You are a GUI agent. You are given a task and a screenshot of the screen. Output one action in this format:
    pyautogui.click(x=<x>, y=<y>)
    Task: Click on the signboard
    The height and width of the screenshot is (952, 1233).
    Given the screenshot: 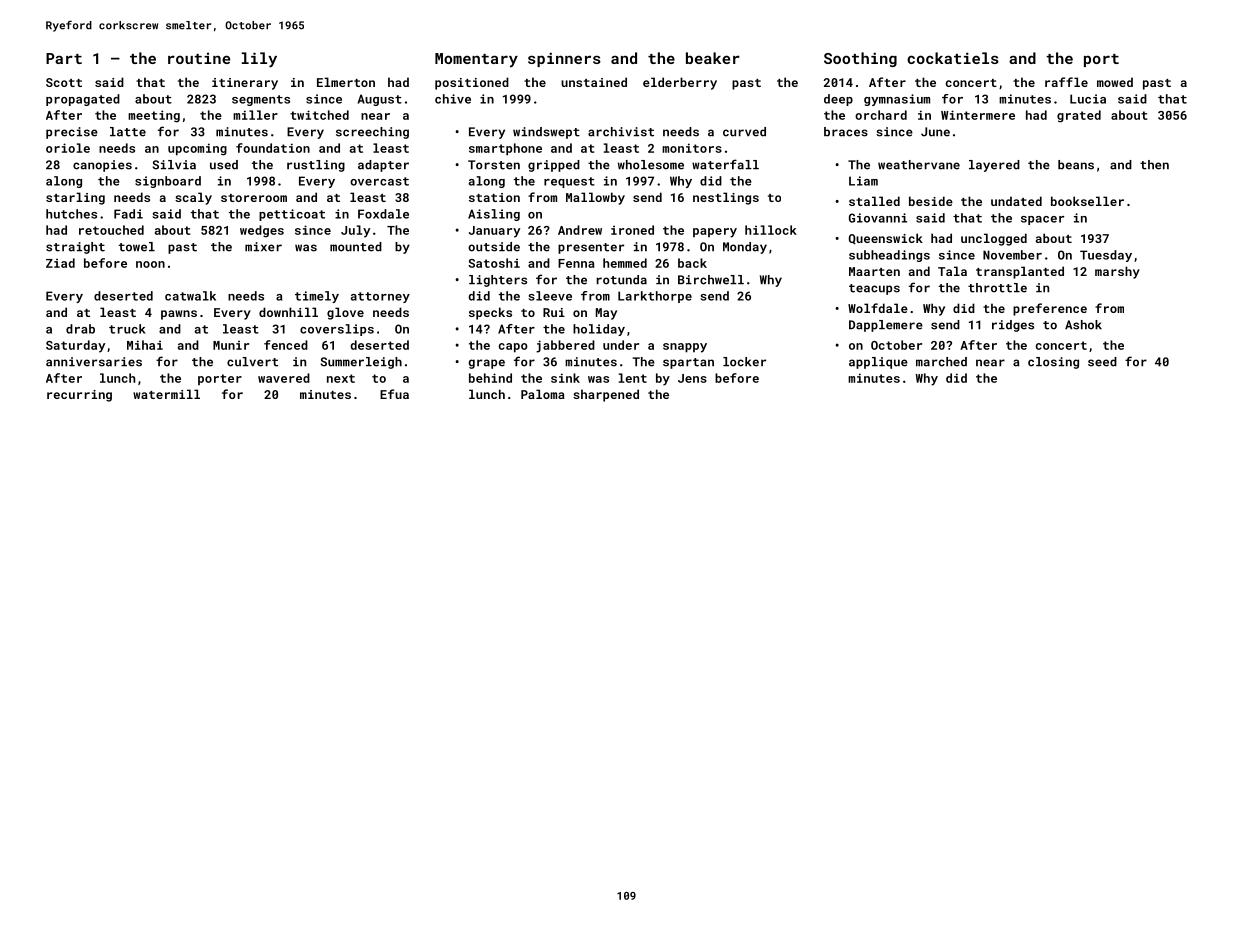 What is the action you would take?
    pyautogui.click(x=168, y=182)
